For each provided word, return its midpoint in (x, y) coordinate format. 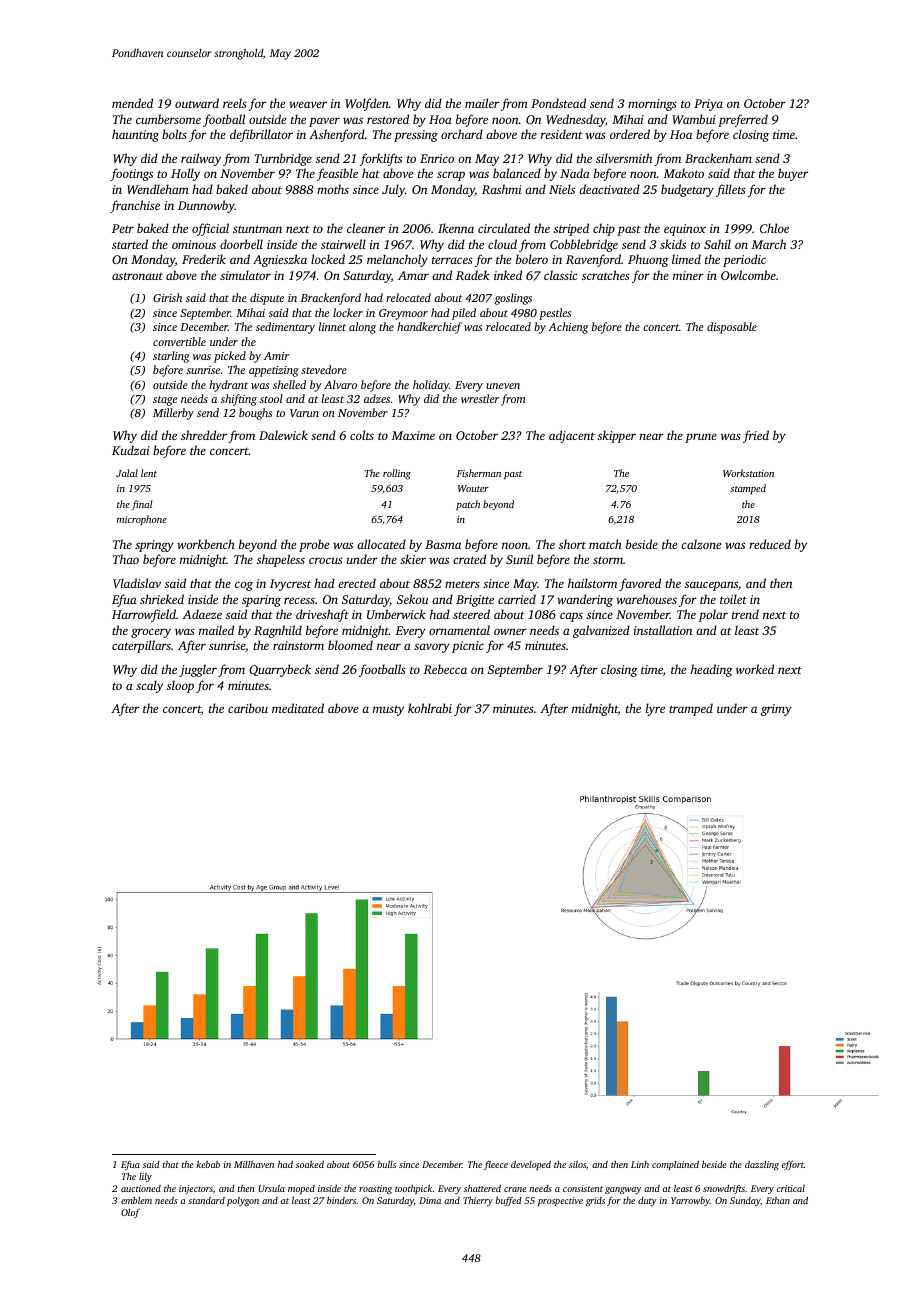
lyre (655, 709)
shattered (482, 1188)
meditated (298, 708)
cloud (502, 244)
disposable (732, 328)
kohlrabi (430, 708)
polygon (243, 1201)
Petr (123, 228)
